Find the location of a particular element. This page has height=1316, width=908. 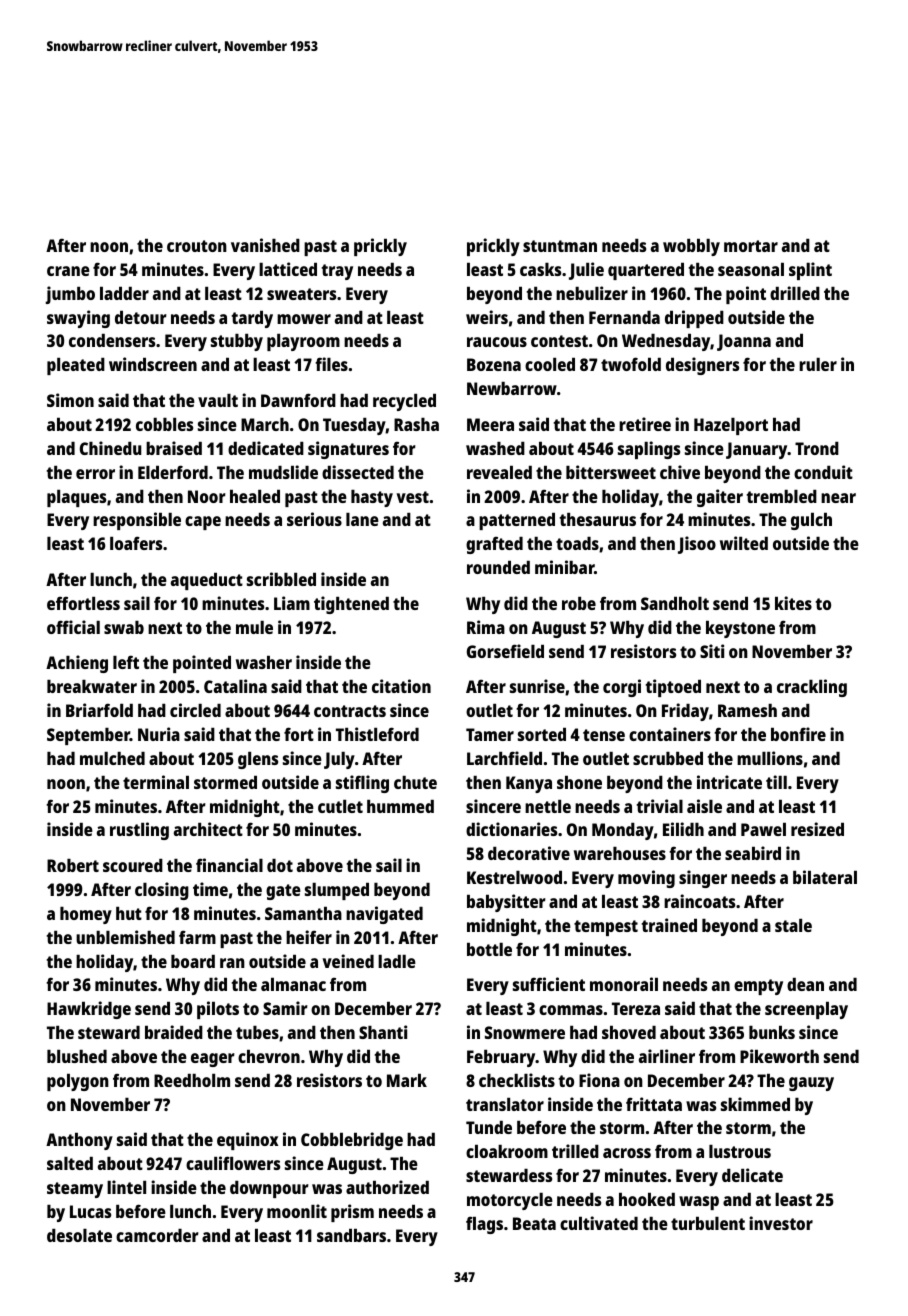

monorail is located at coordinates (624, 984).
